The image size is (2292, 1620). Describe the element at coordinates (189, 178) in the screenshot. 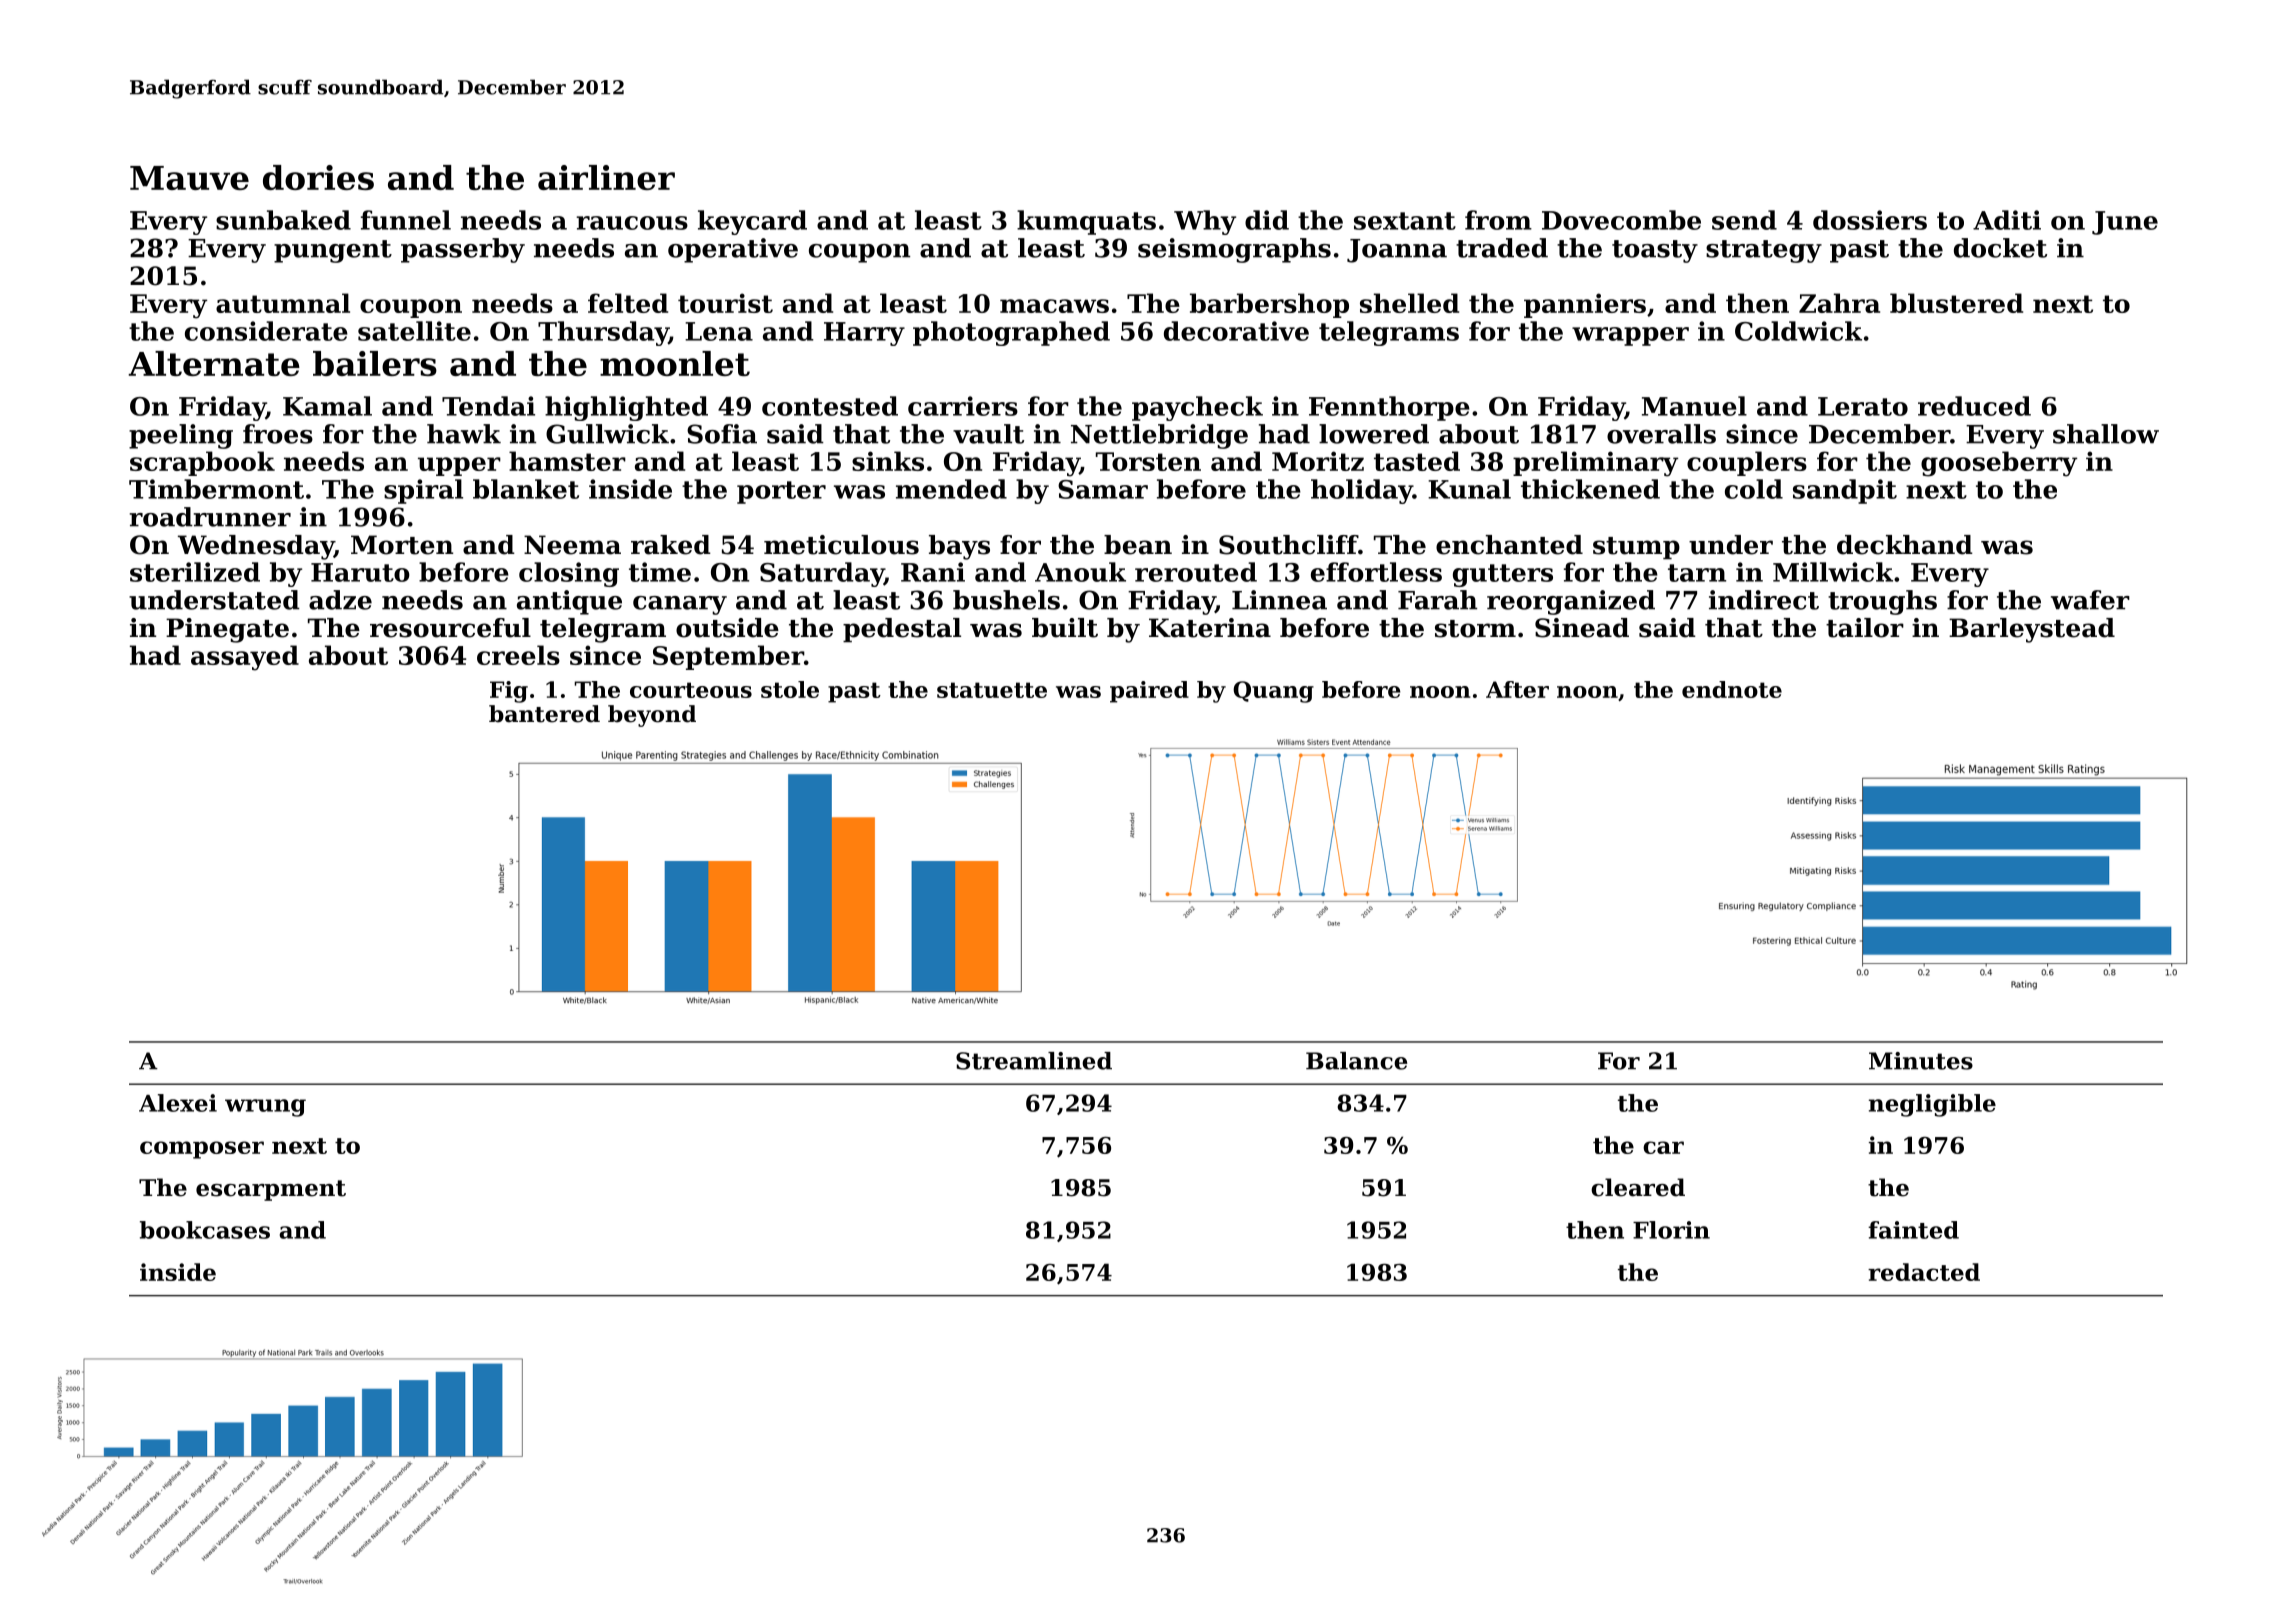

I see `Mauve` at that location.
